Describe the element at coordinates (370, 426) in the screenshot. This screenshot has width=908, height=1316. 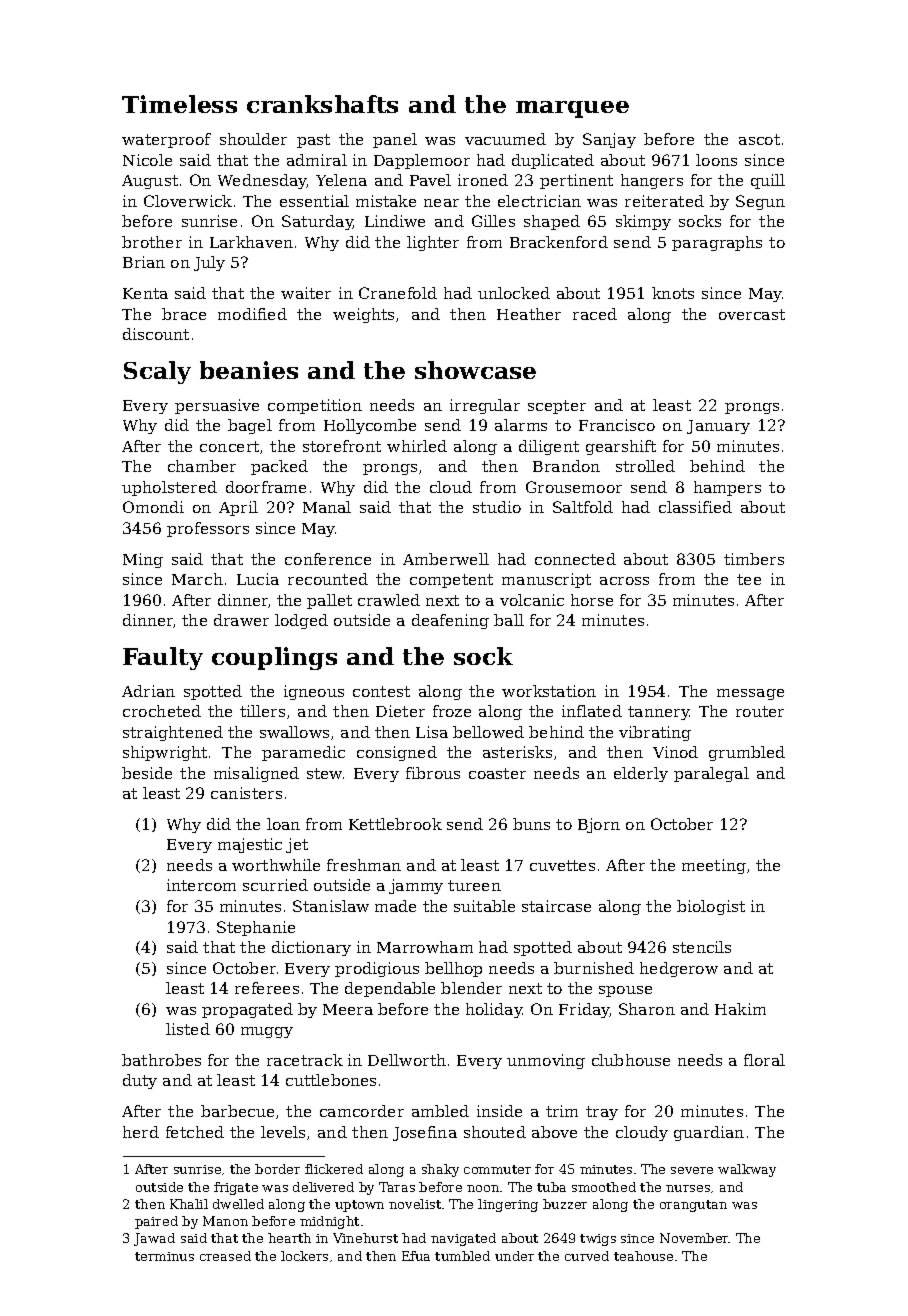
I see `Hollycombe` at that location.
